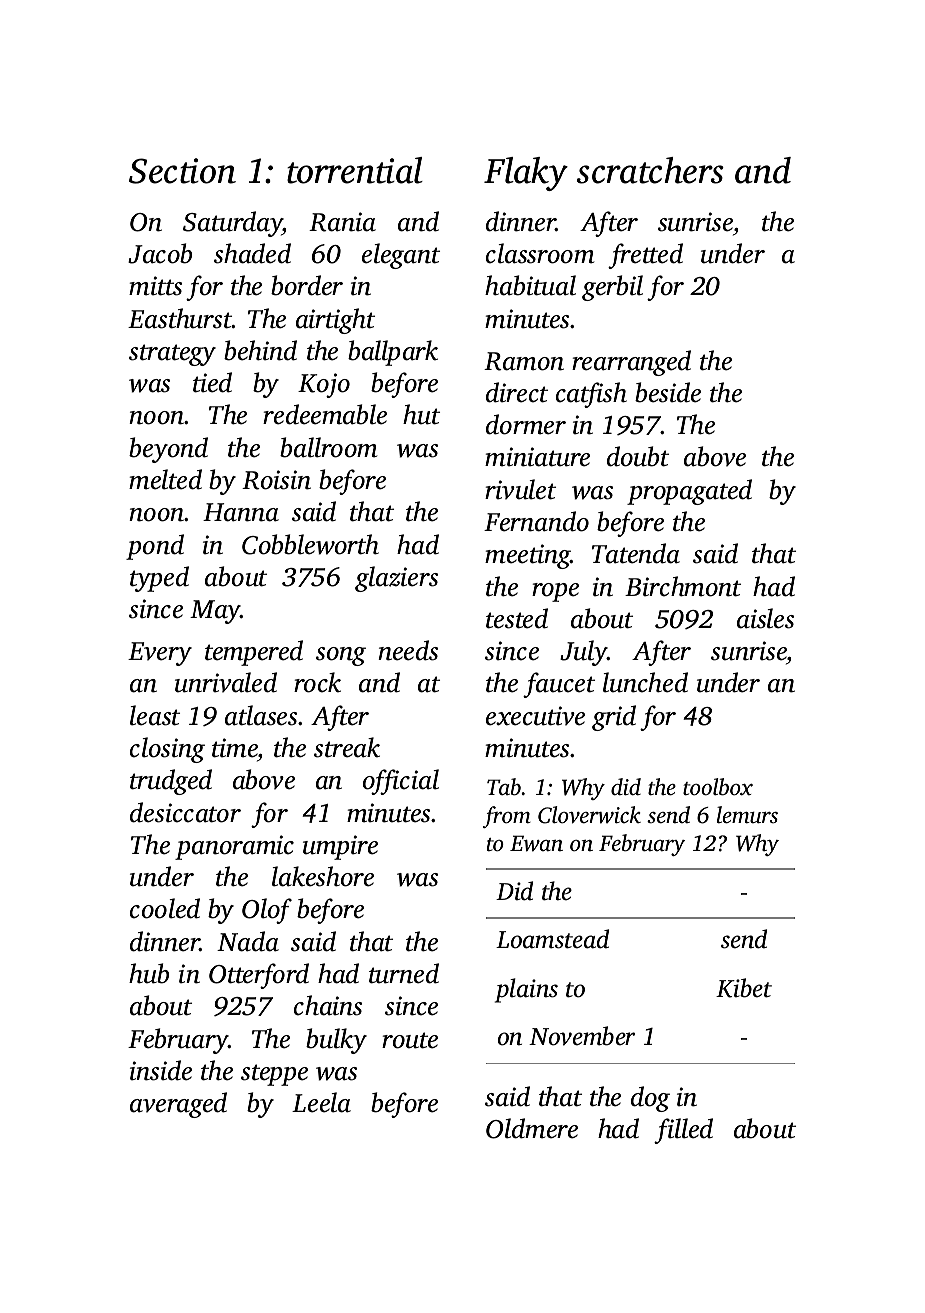 This screenshot has width=925, height=1313. I want to click on Section, so click(182, 171).
